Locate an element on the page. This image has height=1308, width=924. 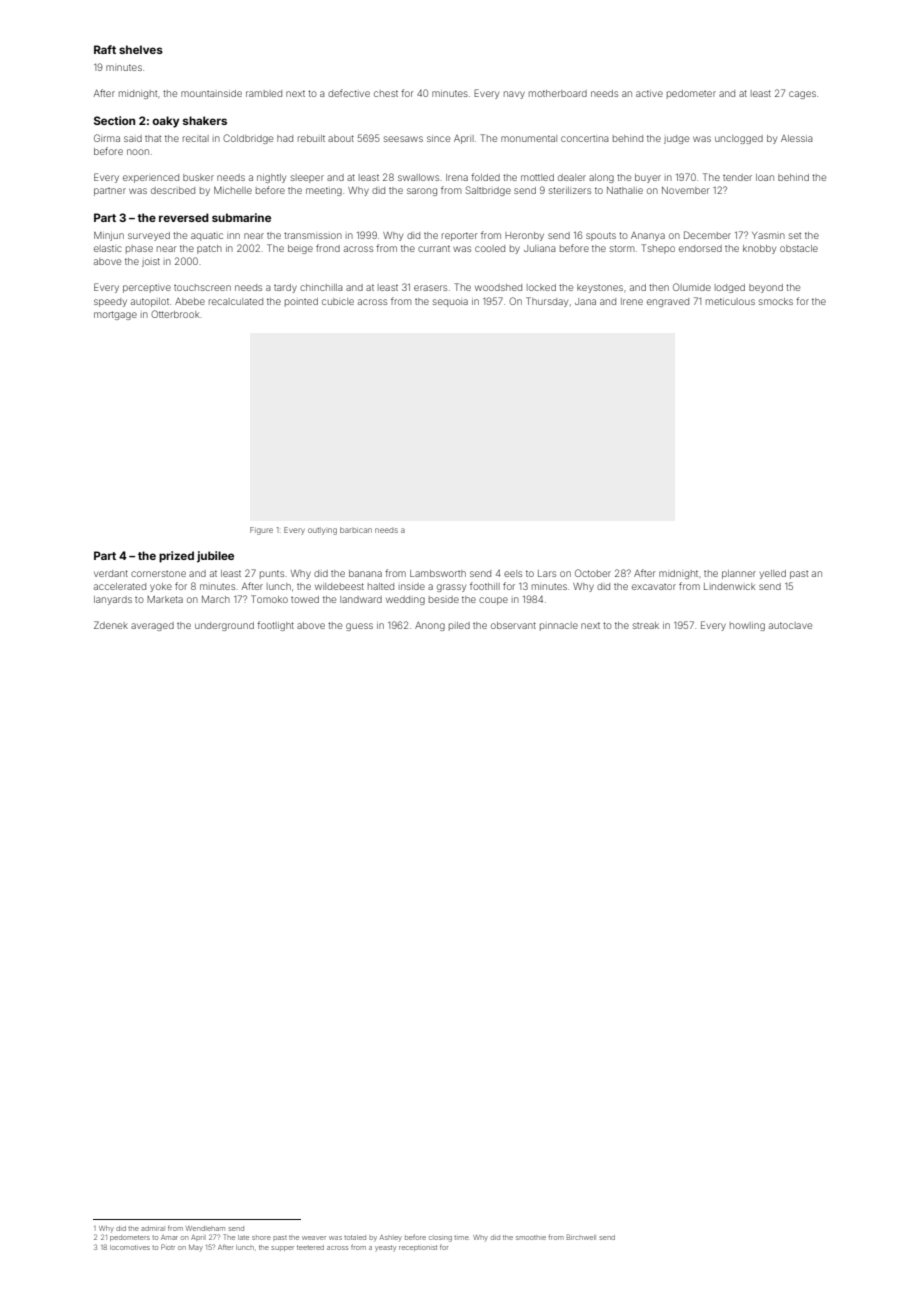
engraved is located at coordinates (668, 302).
